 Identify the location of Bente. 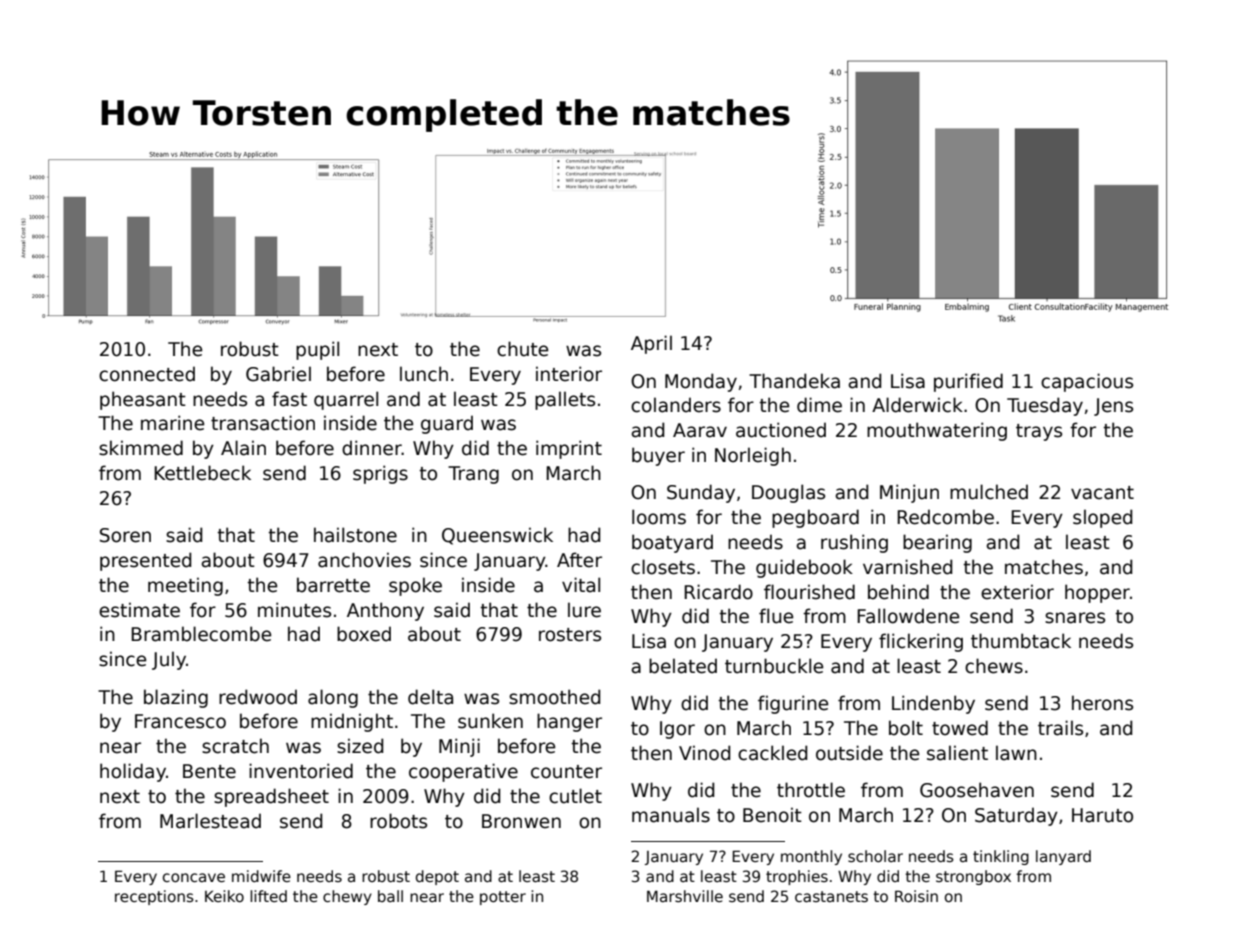
(209, 771).
